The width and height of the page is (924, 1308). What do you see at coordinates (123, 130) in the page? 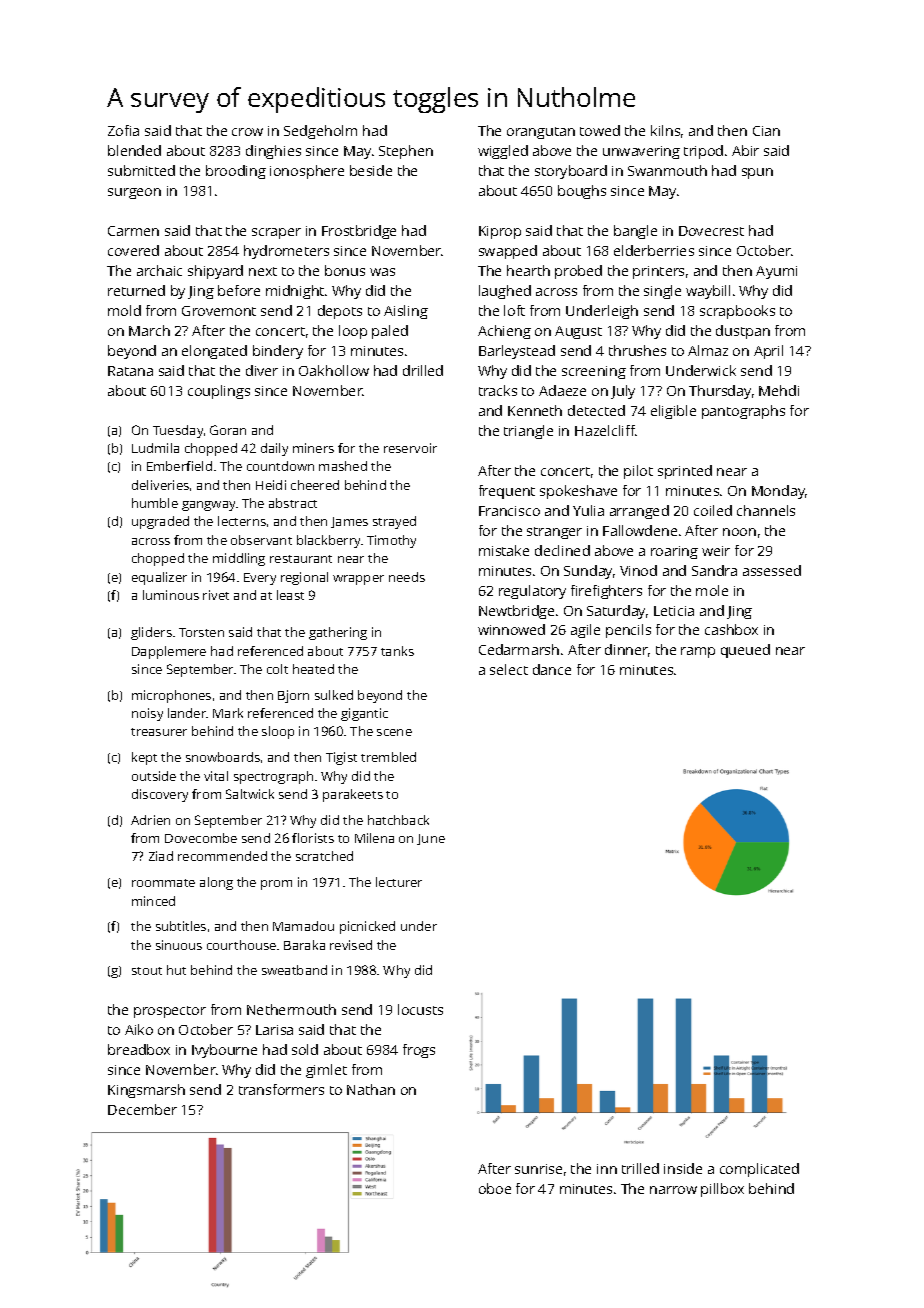
I see `Zofia` at bounding box center [123, 130].
